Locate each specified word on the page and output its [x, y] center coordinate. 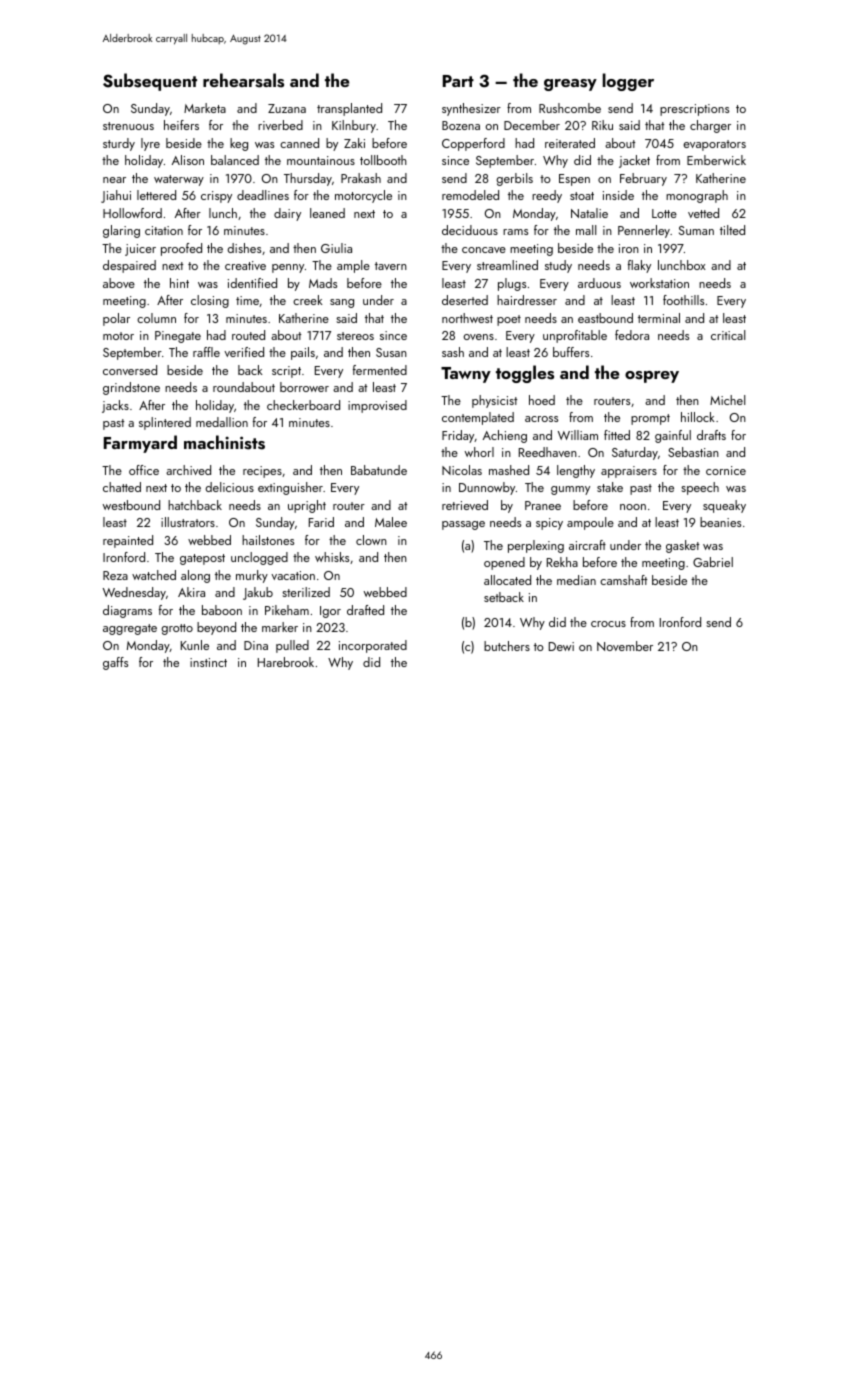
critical [728, 335]
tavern [391, 266]
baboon [222, 610]
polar [116, 319]
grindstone [131, 388]
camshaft [623, 580]
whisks [332, 557]
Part [458, 81]
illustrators [188, 522]
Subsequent [150, 82]
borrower [304, 387]
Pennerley [644, 231]
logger [628, 82]
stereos [355, 336]
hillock [698, 417]
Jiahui [116, 196]
